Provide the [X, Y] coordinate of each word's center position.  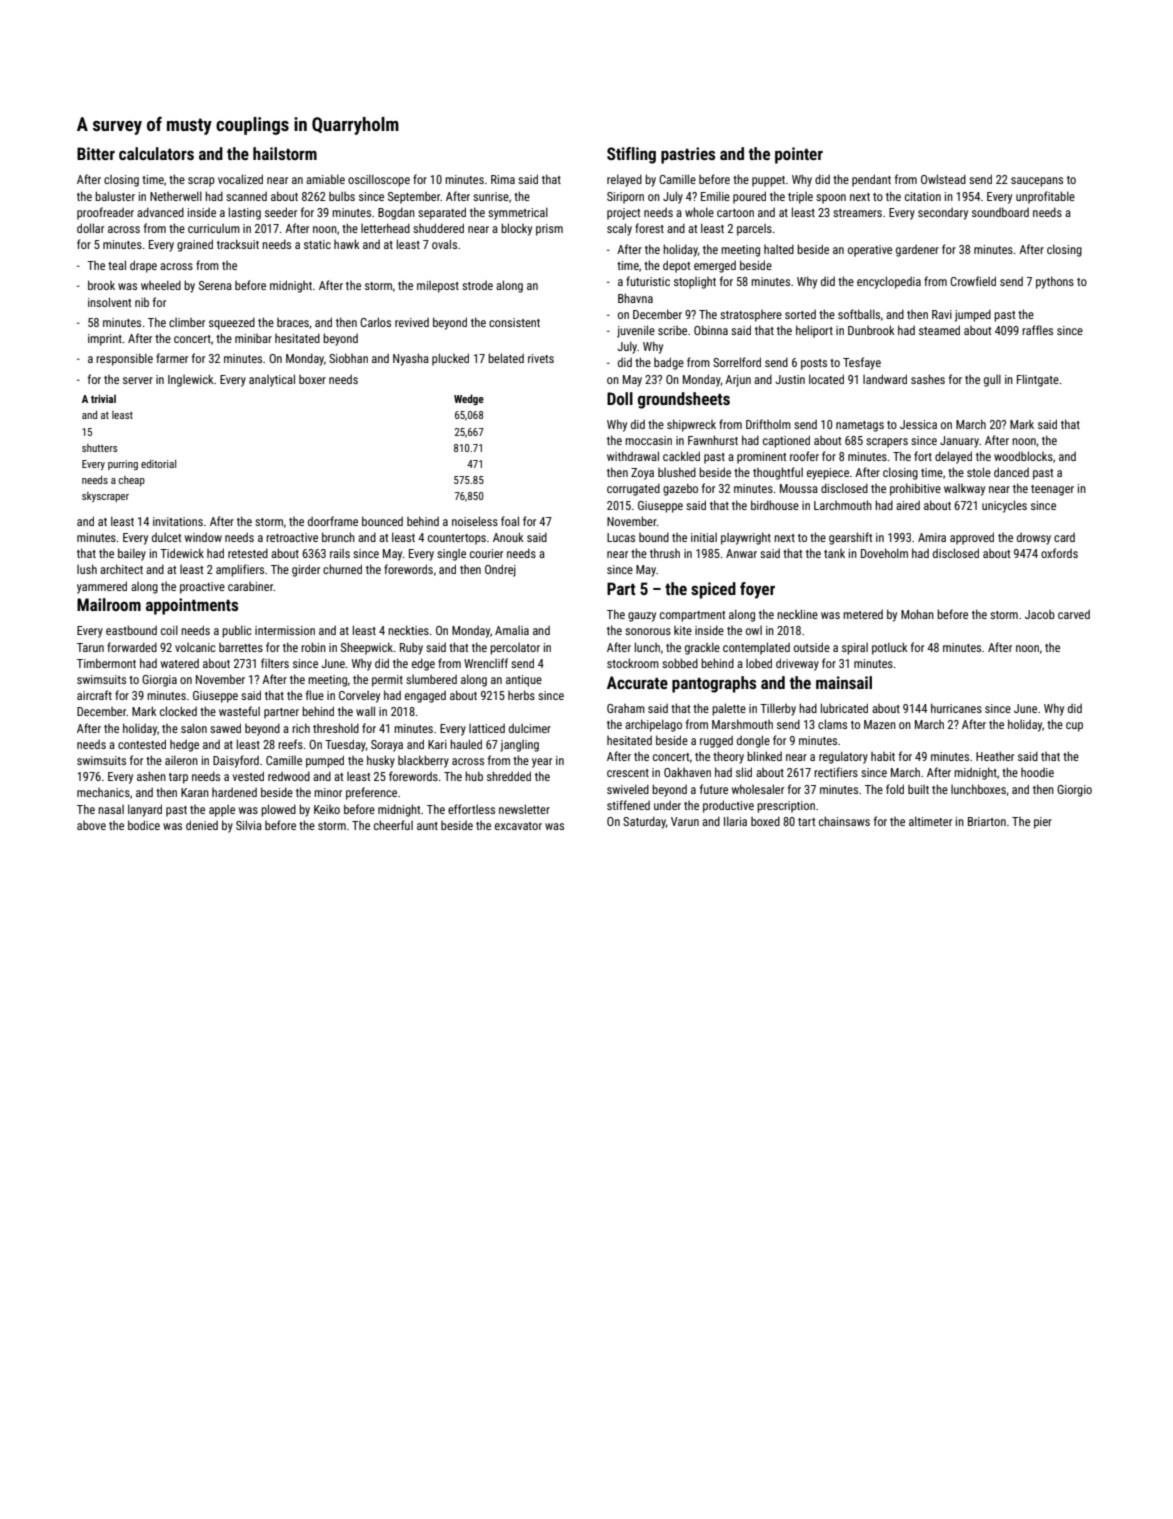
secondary [943, 213]
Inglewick [191, 380]
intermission [285, 630]
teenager [1052, 490]
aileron [181, 760]
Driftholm [768, 424]
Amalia [512, 630]
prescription [786, 807]
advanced [160, 212]
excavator [518, 826]
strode [477, 285]
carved [1074, 614]
